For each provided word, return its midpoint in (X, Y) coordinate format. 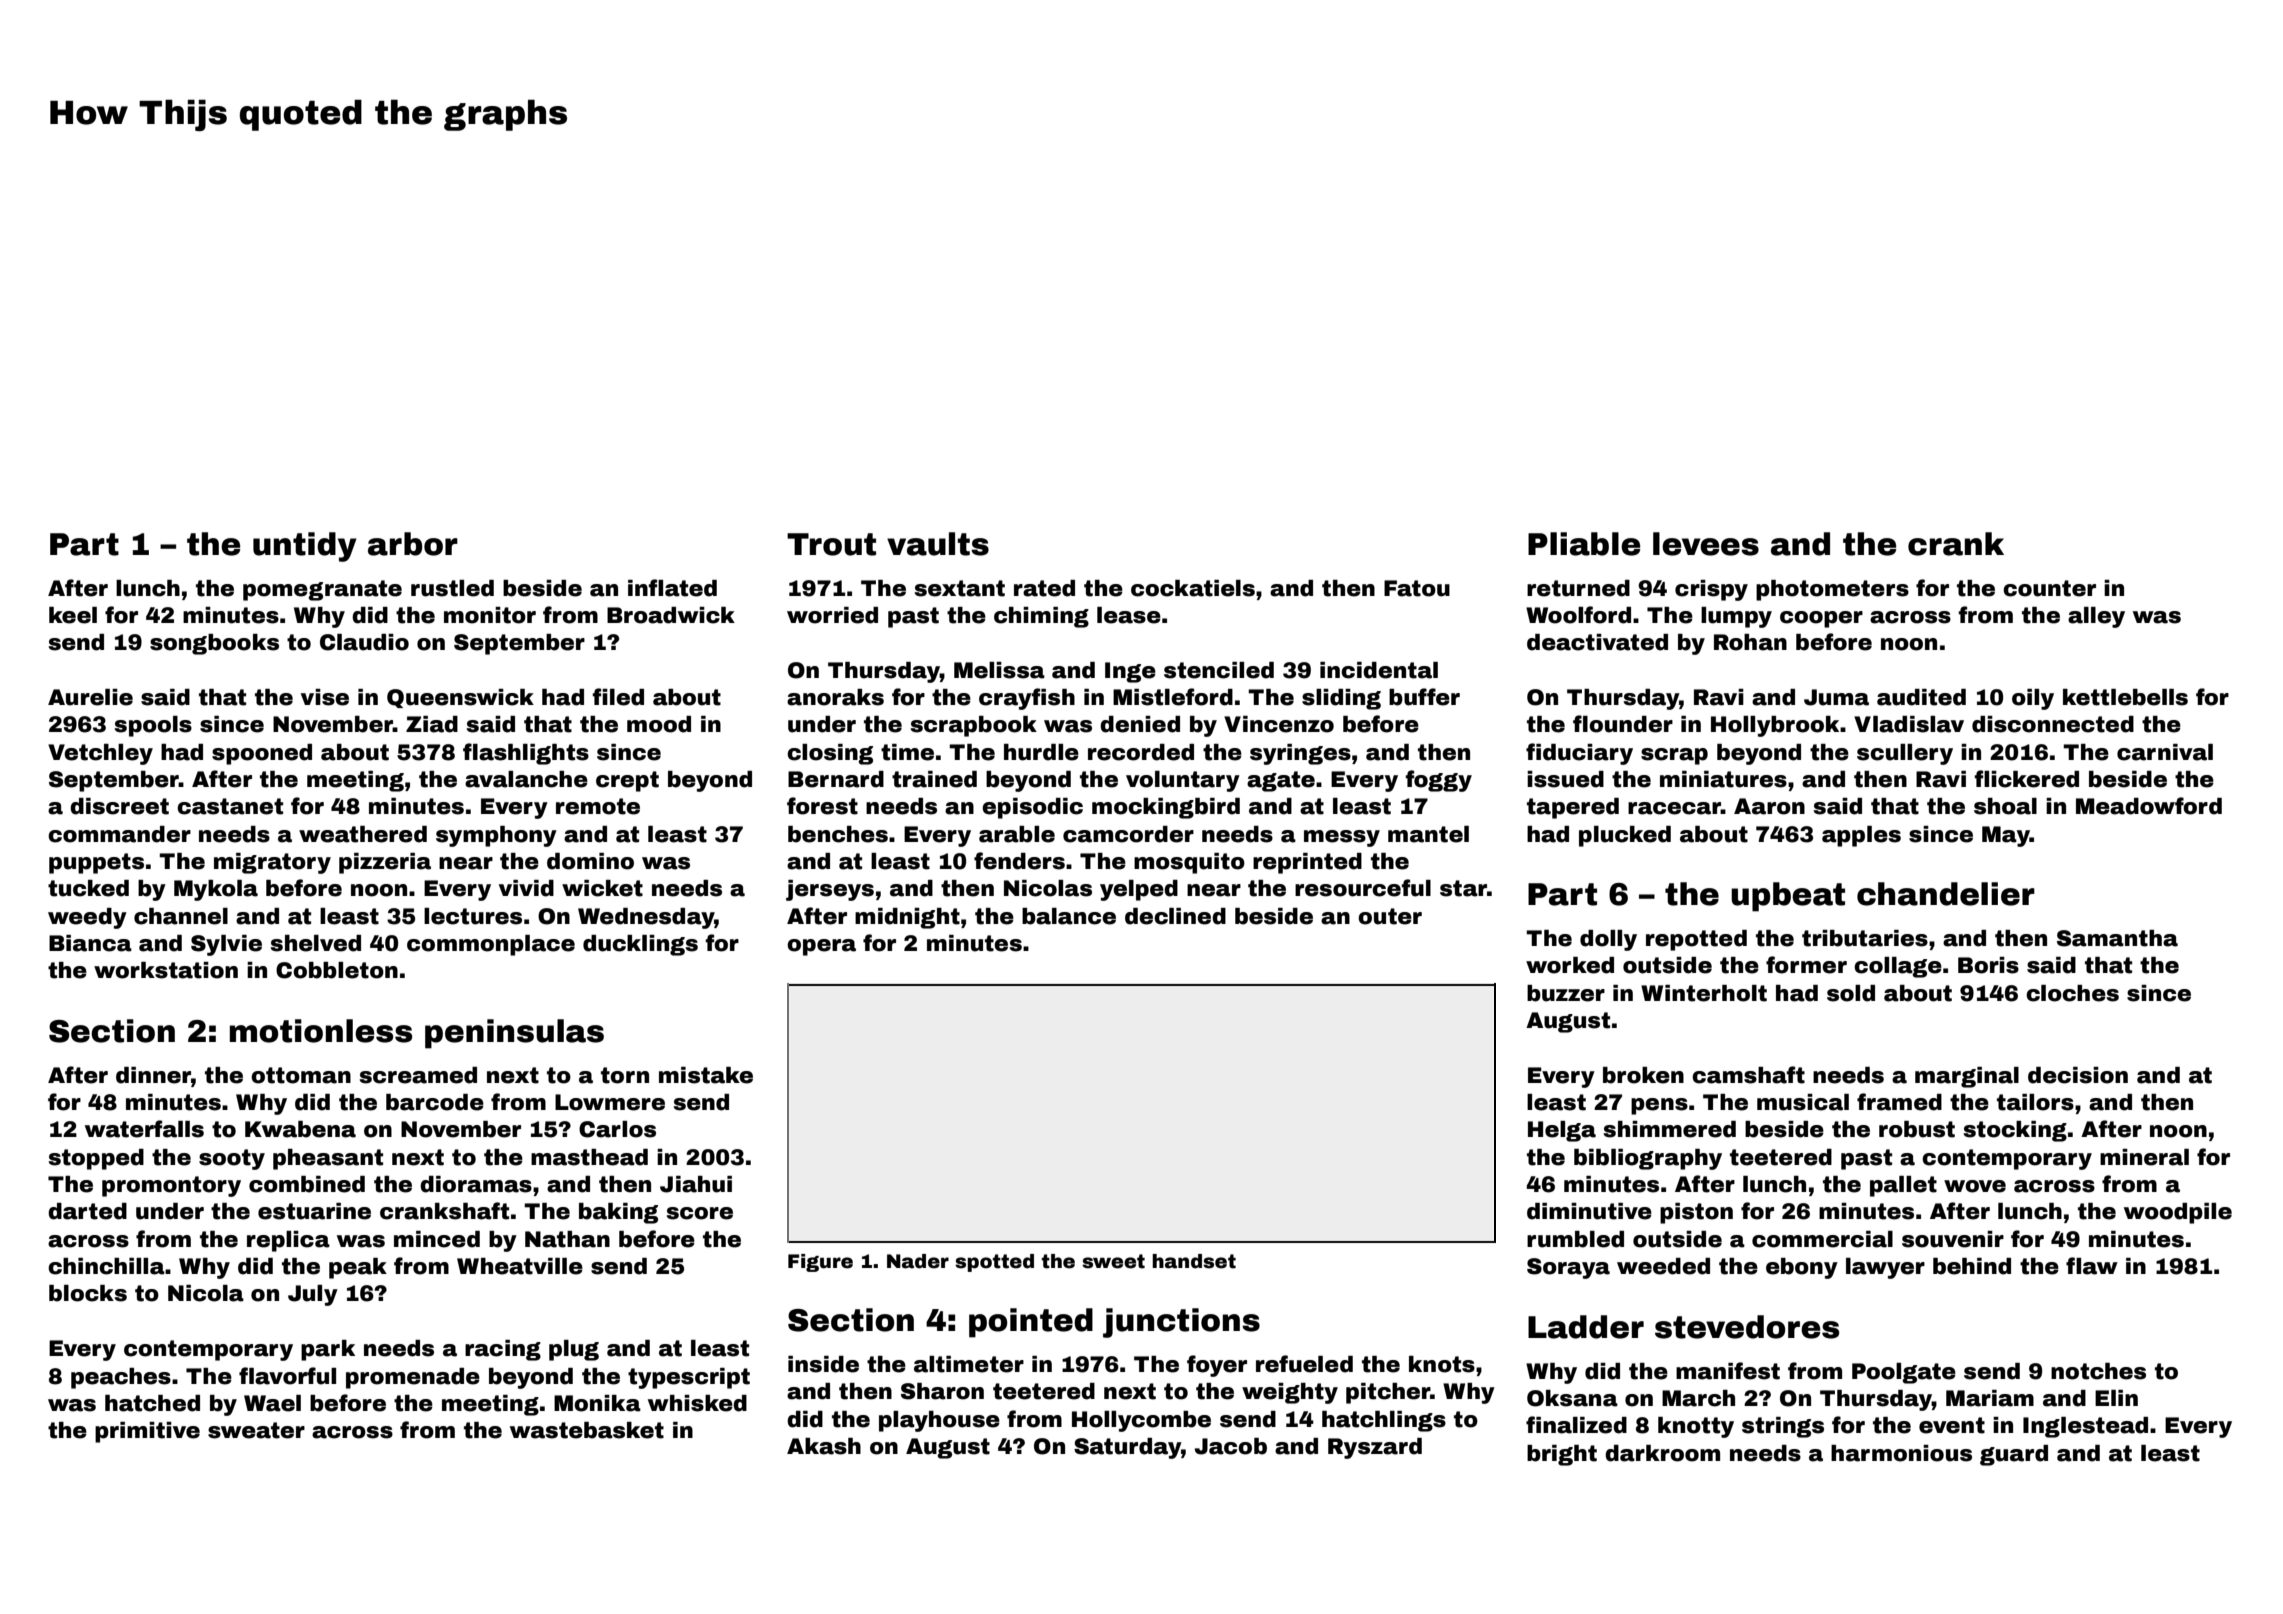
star (1463, 888)
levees (1706, 544)
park (328, 1350)
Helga (1562, 1131)
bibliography (1648, 1159)
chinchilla (106, 1266)
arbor (413, 544)
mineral (2144, 1157)
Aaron (1769, 806)
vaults (938, 544)
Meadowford (2149, 806)
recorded (1141, 752)
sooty (232, 1159)
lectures (473, 916)
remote (598, 806)
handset (1194, 1261)
